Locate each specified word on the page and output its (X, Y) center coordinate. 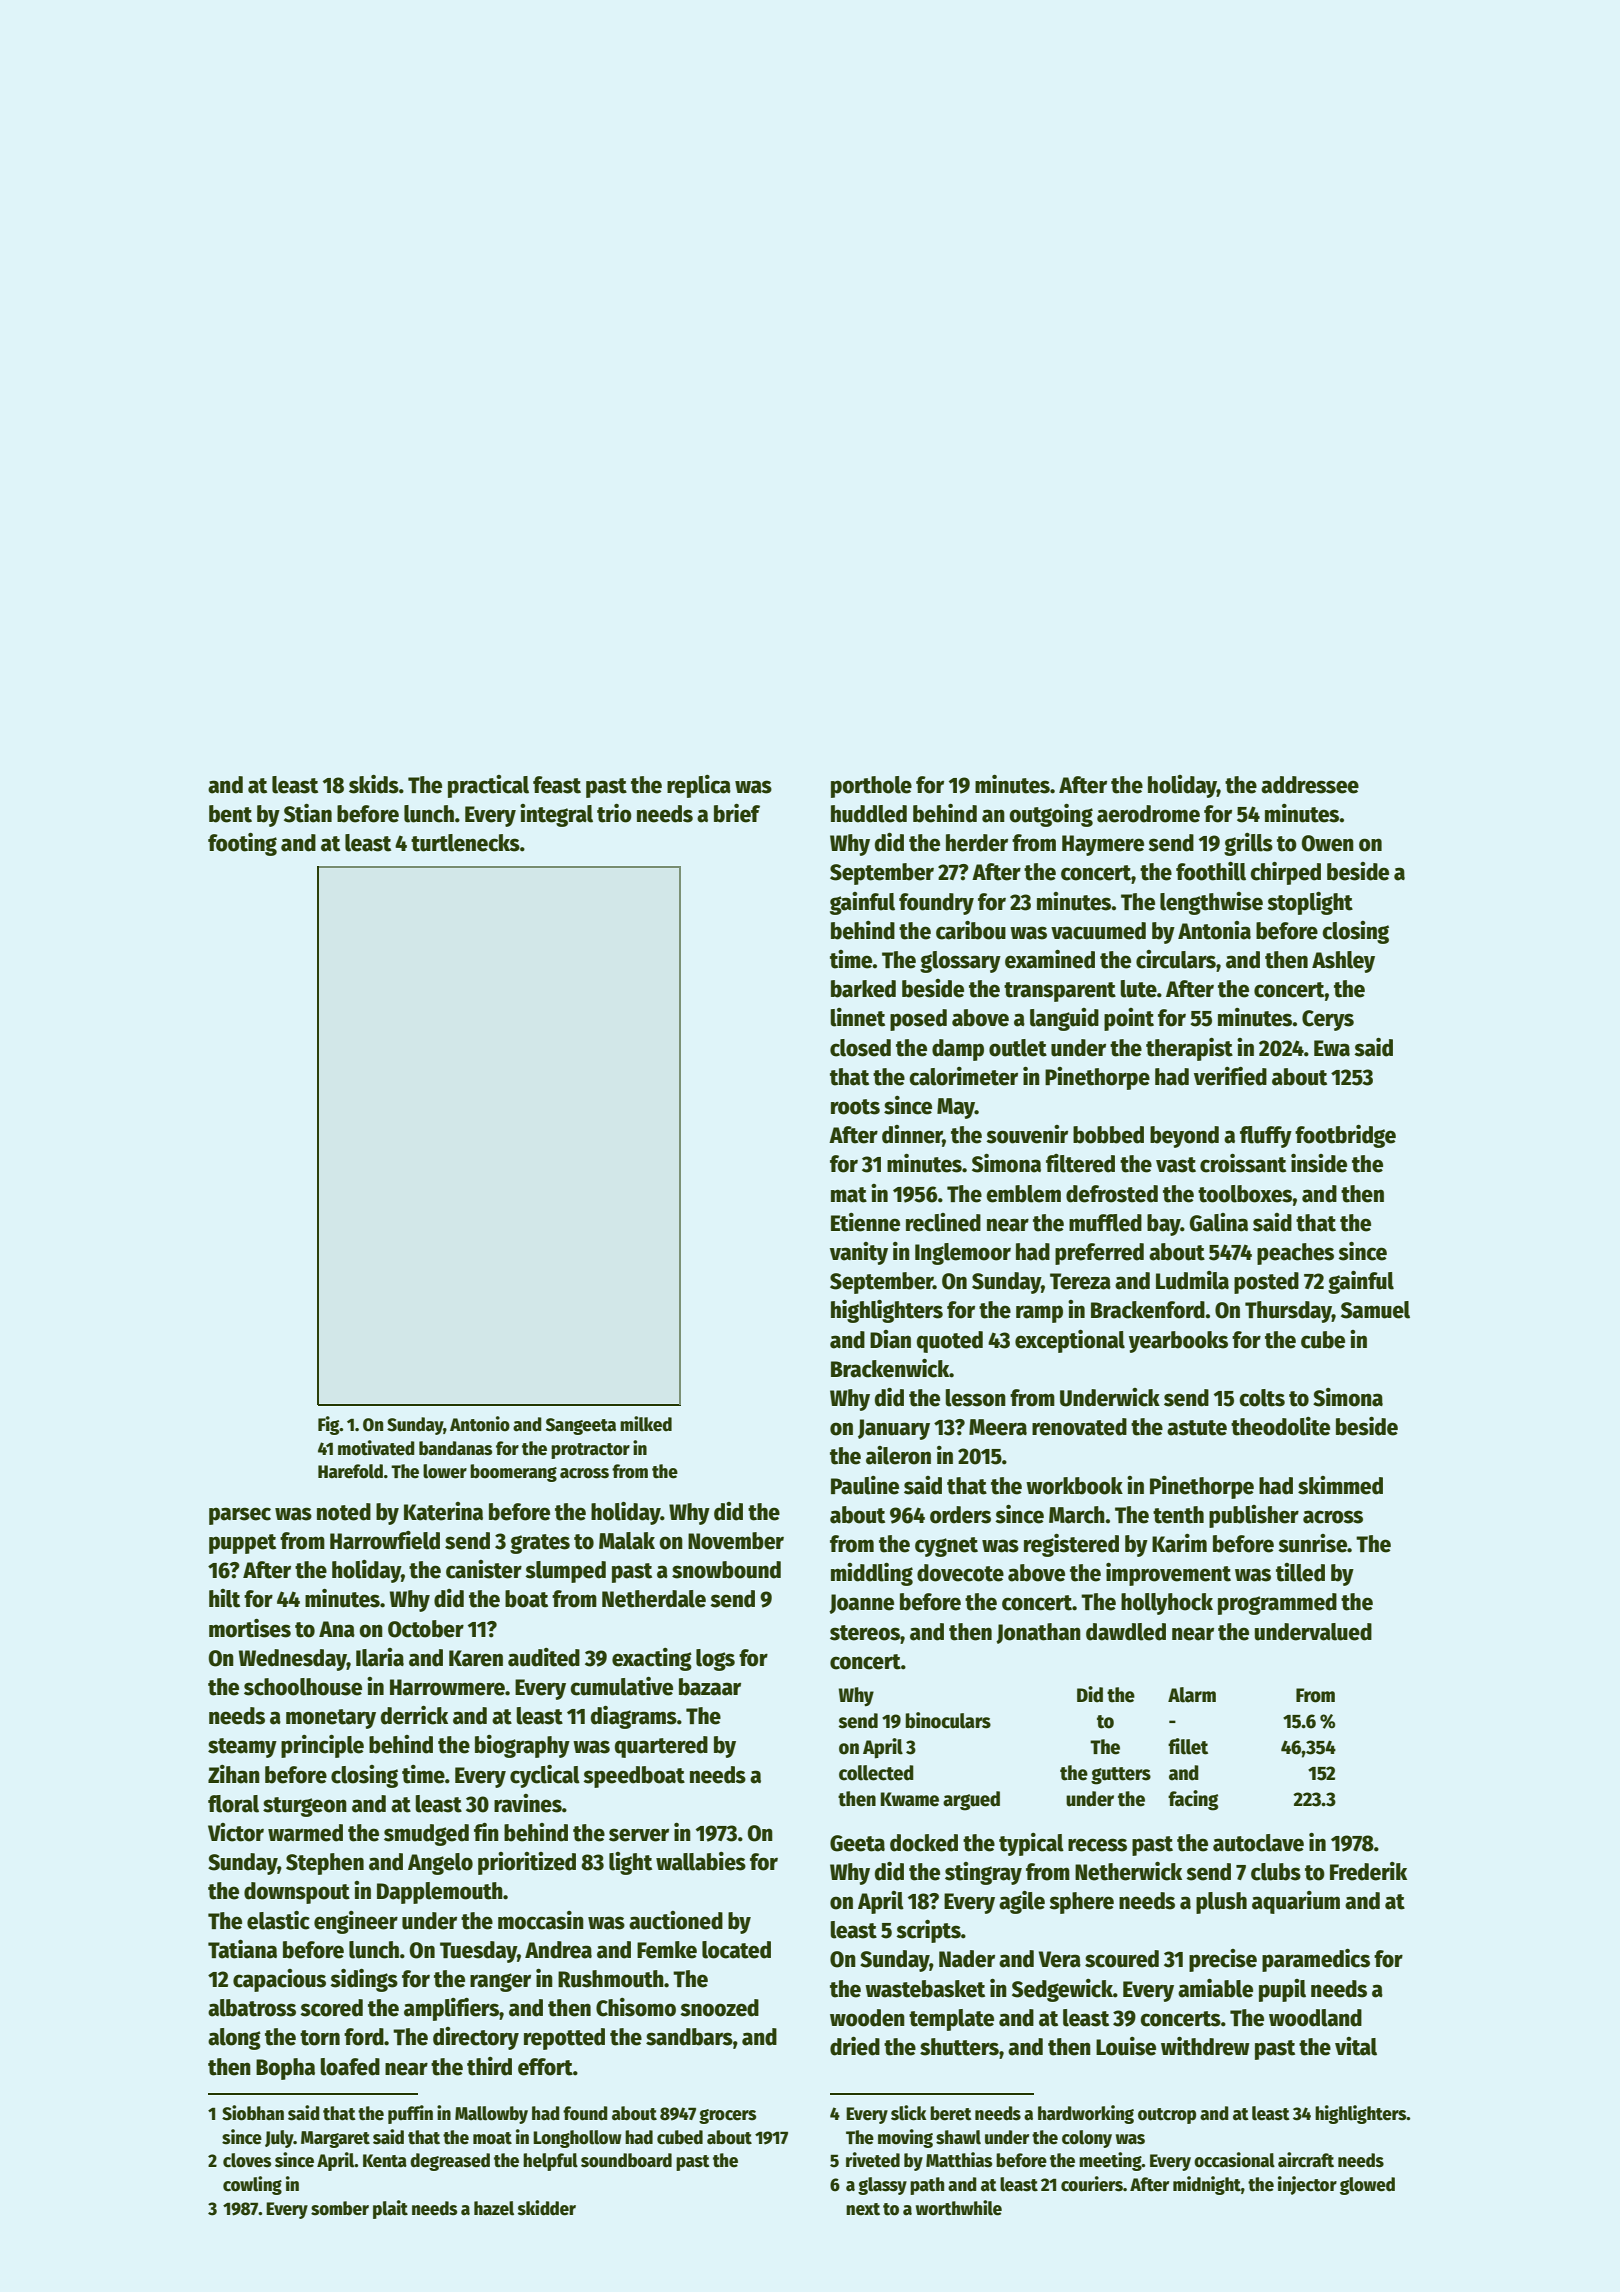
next (863, 2209)
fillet (1188, 1746)
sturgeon (305, 1807)
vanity (859, 1253)
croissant (1243, 1163)
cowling (252, 2185)
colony (1087, 2139)
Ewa (1332, 1048)
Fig (329, 1425)
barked (863, 989)
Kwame (910, 1799)
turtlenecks (465, 843)
